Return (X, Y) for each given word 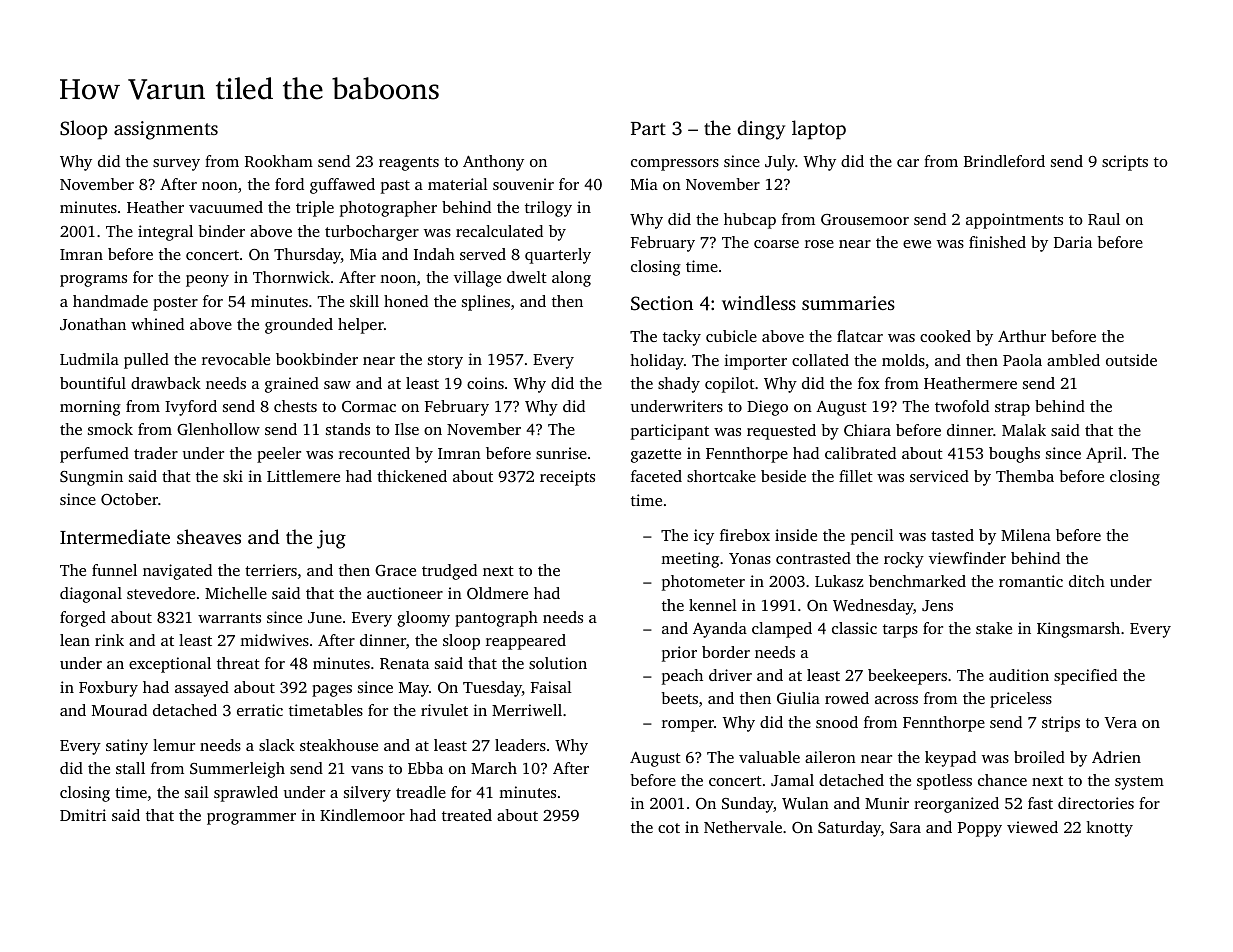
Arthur (1022, 336)
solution (558, 663)
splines (486, 303)
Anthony (493, 163)
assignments (166, 130)
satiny (127, 747)
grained (292, 385)
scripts (1125, 163)
